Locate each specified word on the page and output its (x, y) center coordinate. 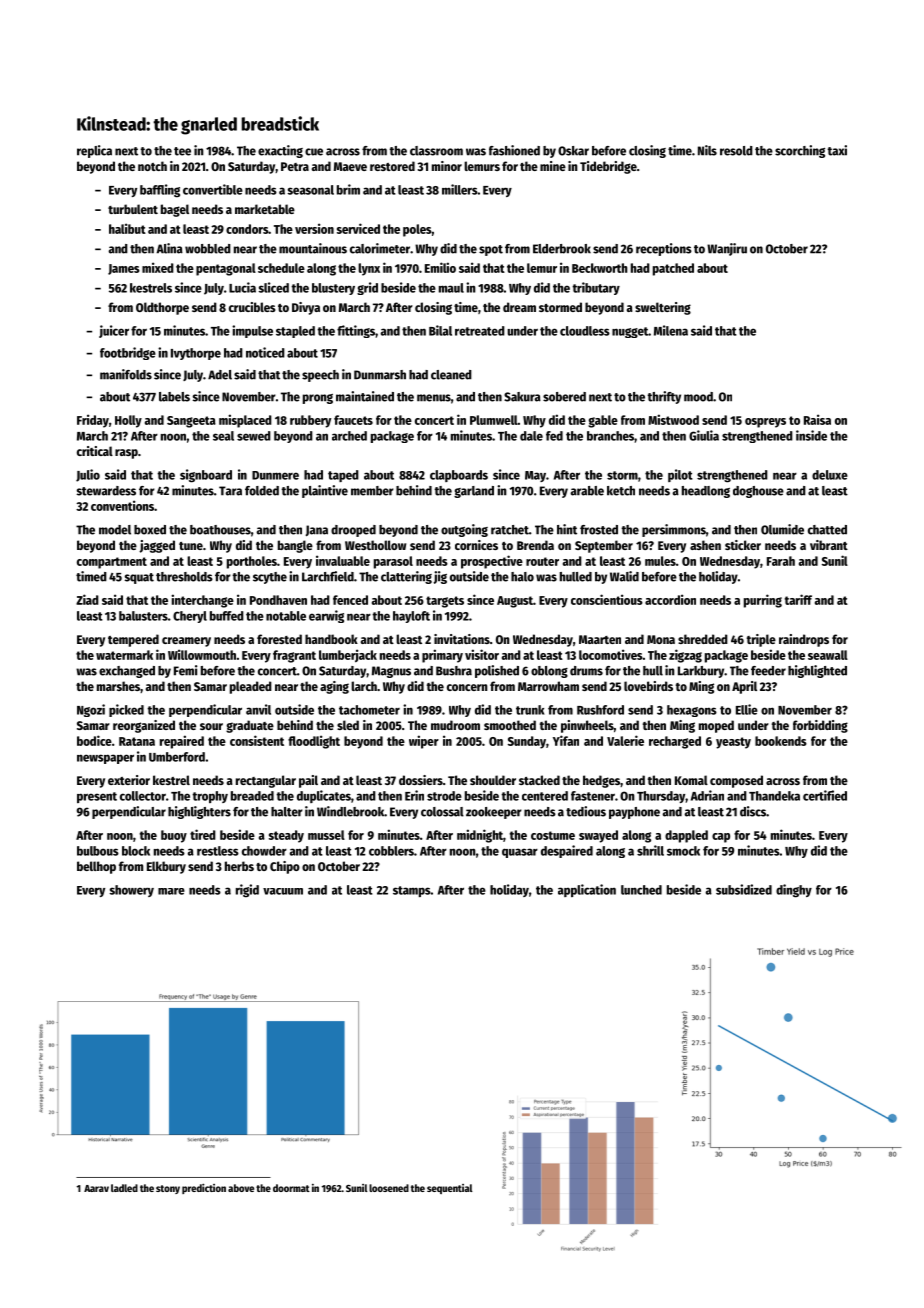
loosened (389, 1188)
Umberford (177, 757)
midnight (480, 836)
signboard (206, 476)
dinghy (794, 891)
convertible (213, 189)
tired (203, 834)
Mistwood (673, 419)
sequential (450, 1189)
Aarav (96, 1188)
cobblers (391, 851)
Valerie (625, 740)
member (372, 491)
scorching (800, 151)
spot (491, 250)
